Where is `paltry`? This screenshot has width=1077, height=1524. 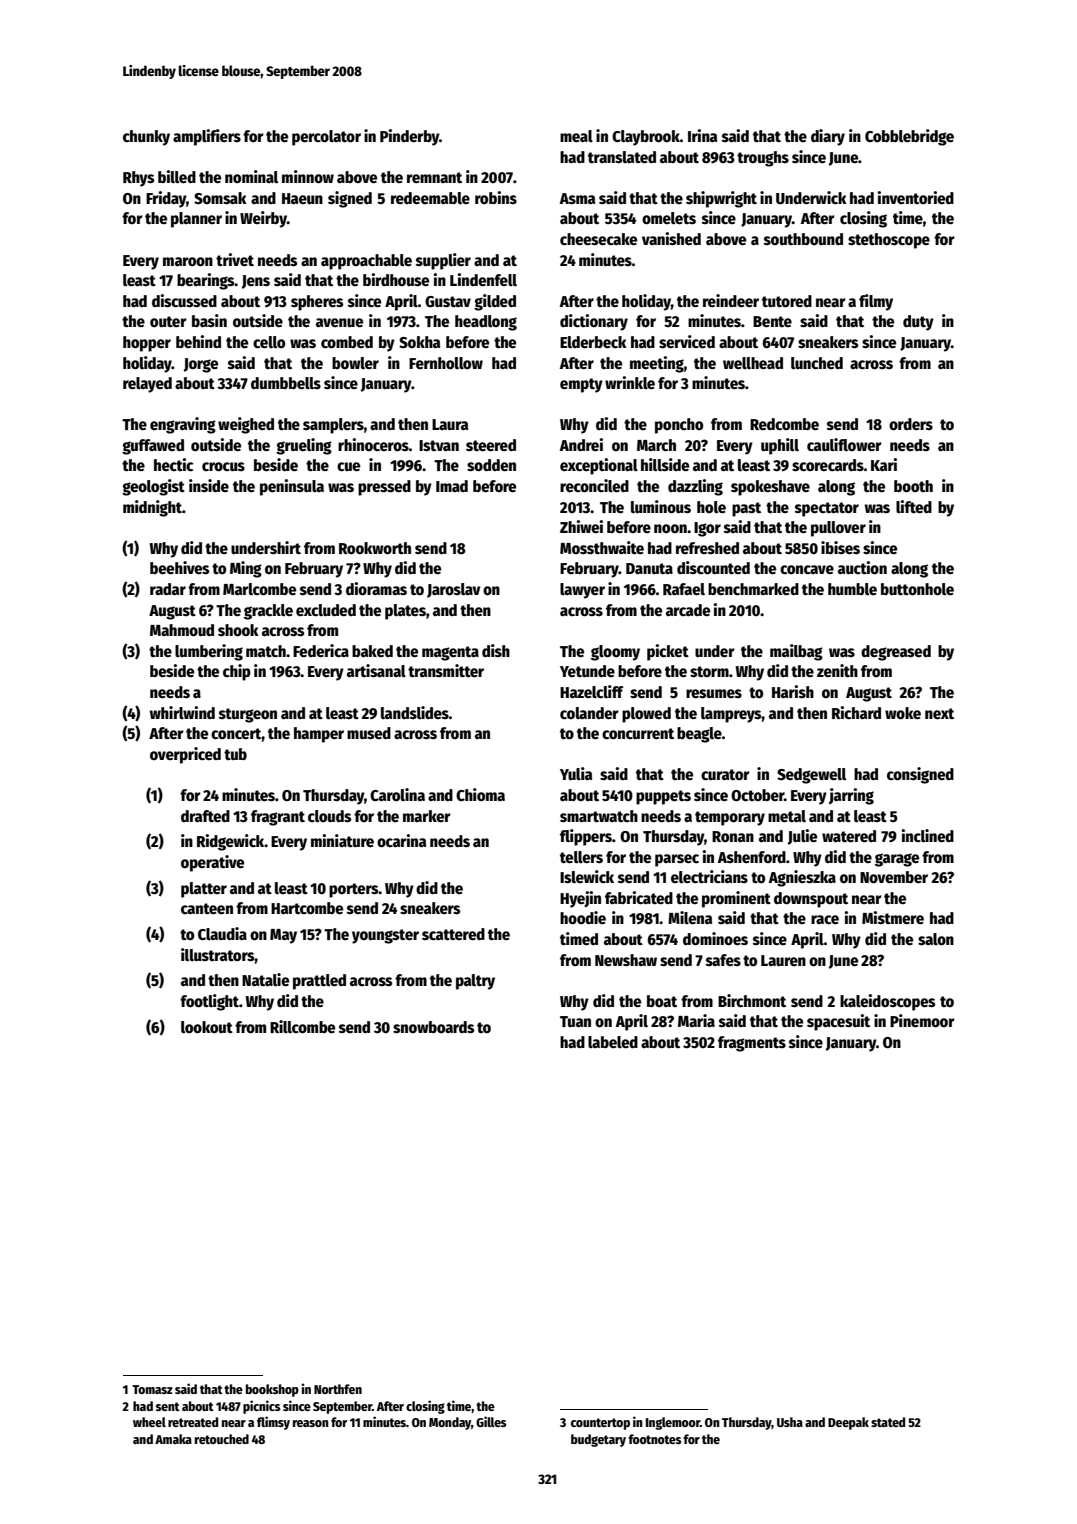 paltry is located at coordinates (475, 982).
